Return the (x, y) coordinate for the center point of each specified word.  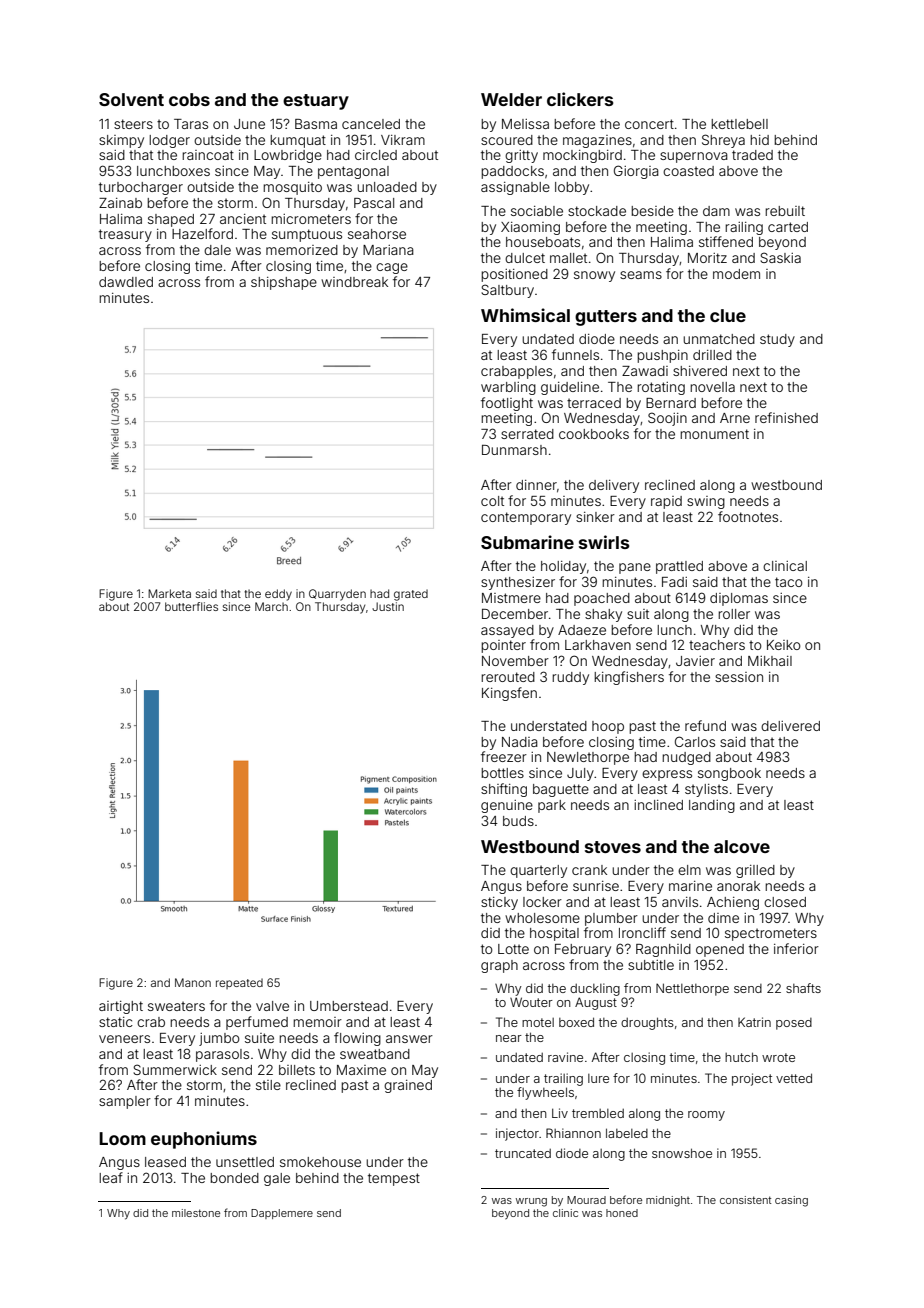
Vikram (403, 140)
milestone (196, 1213)
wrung (531, 1202)
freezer (504, 756)
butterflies (191, 606)
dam (716, 211)
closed (785, 902)
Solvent (131, 99)
